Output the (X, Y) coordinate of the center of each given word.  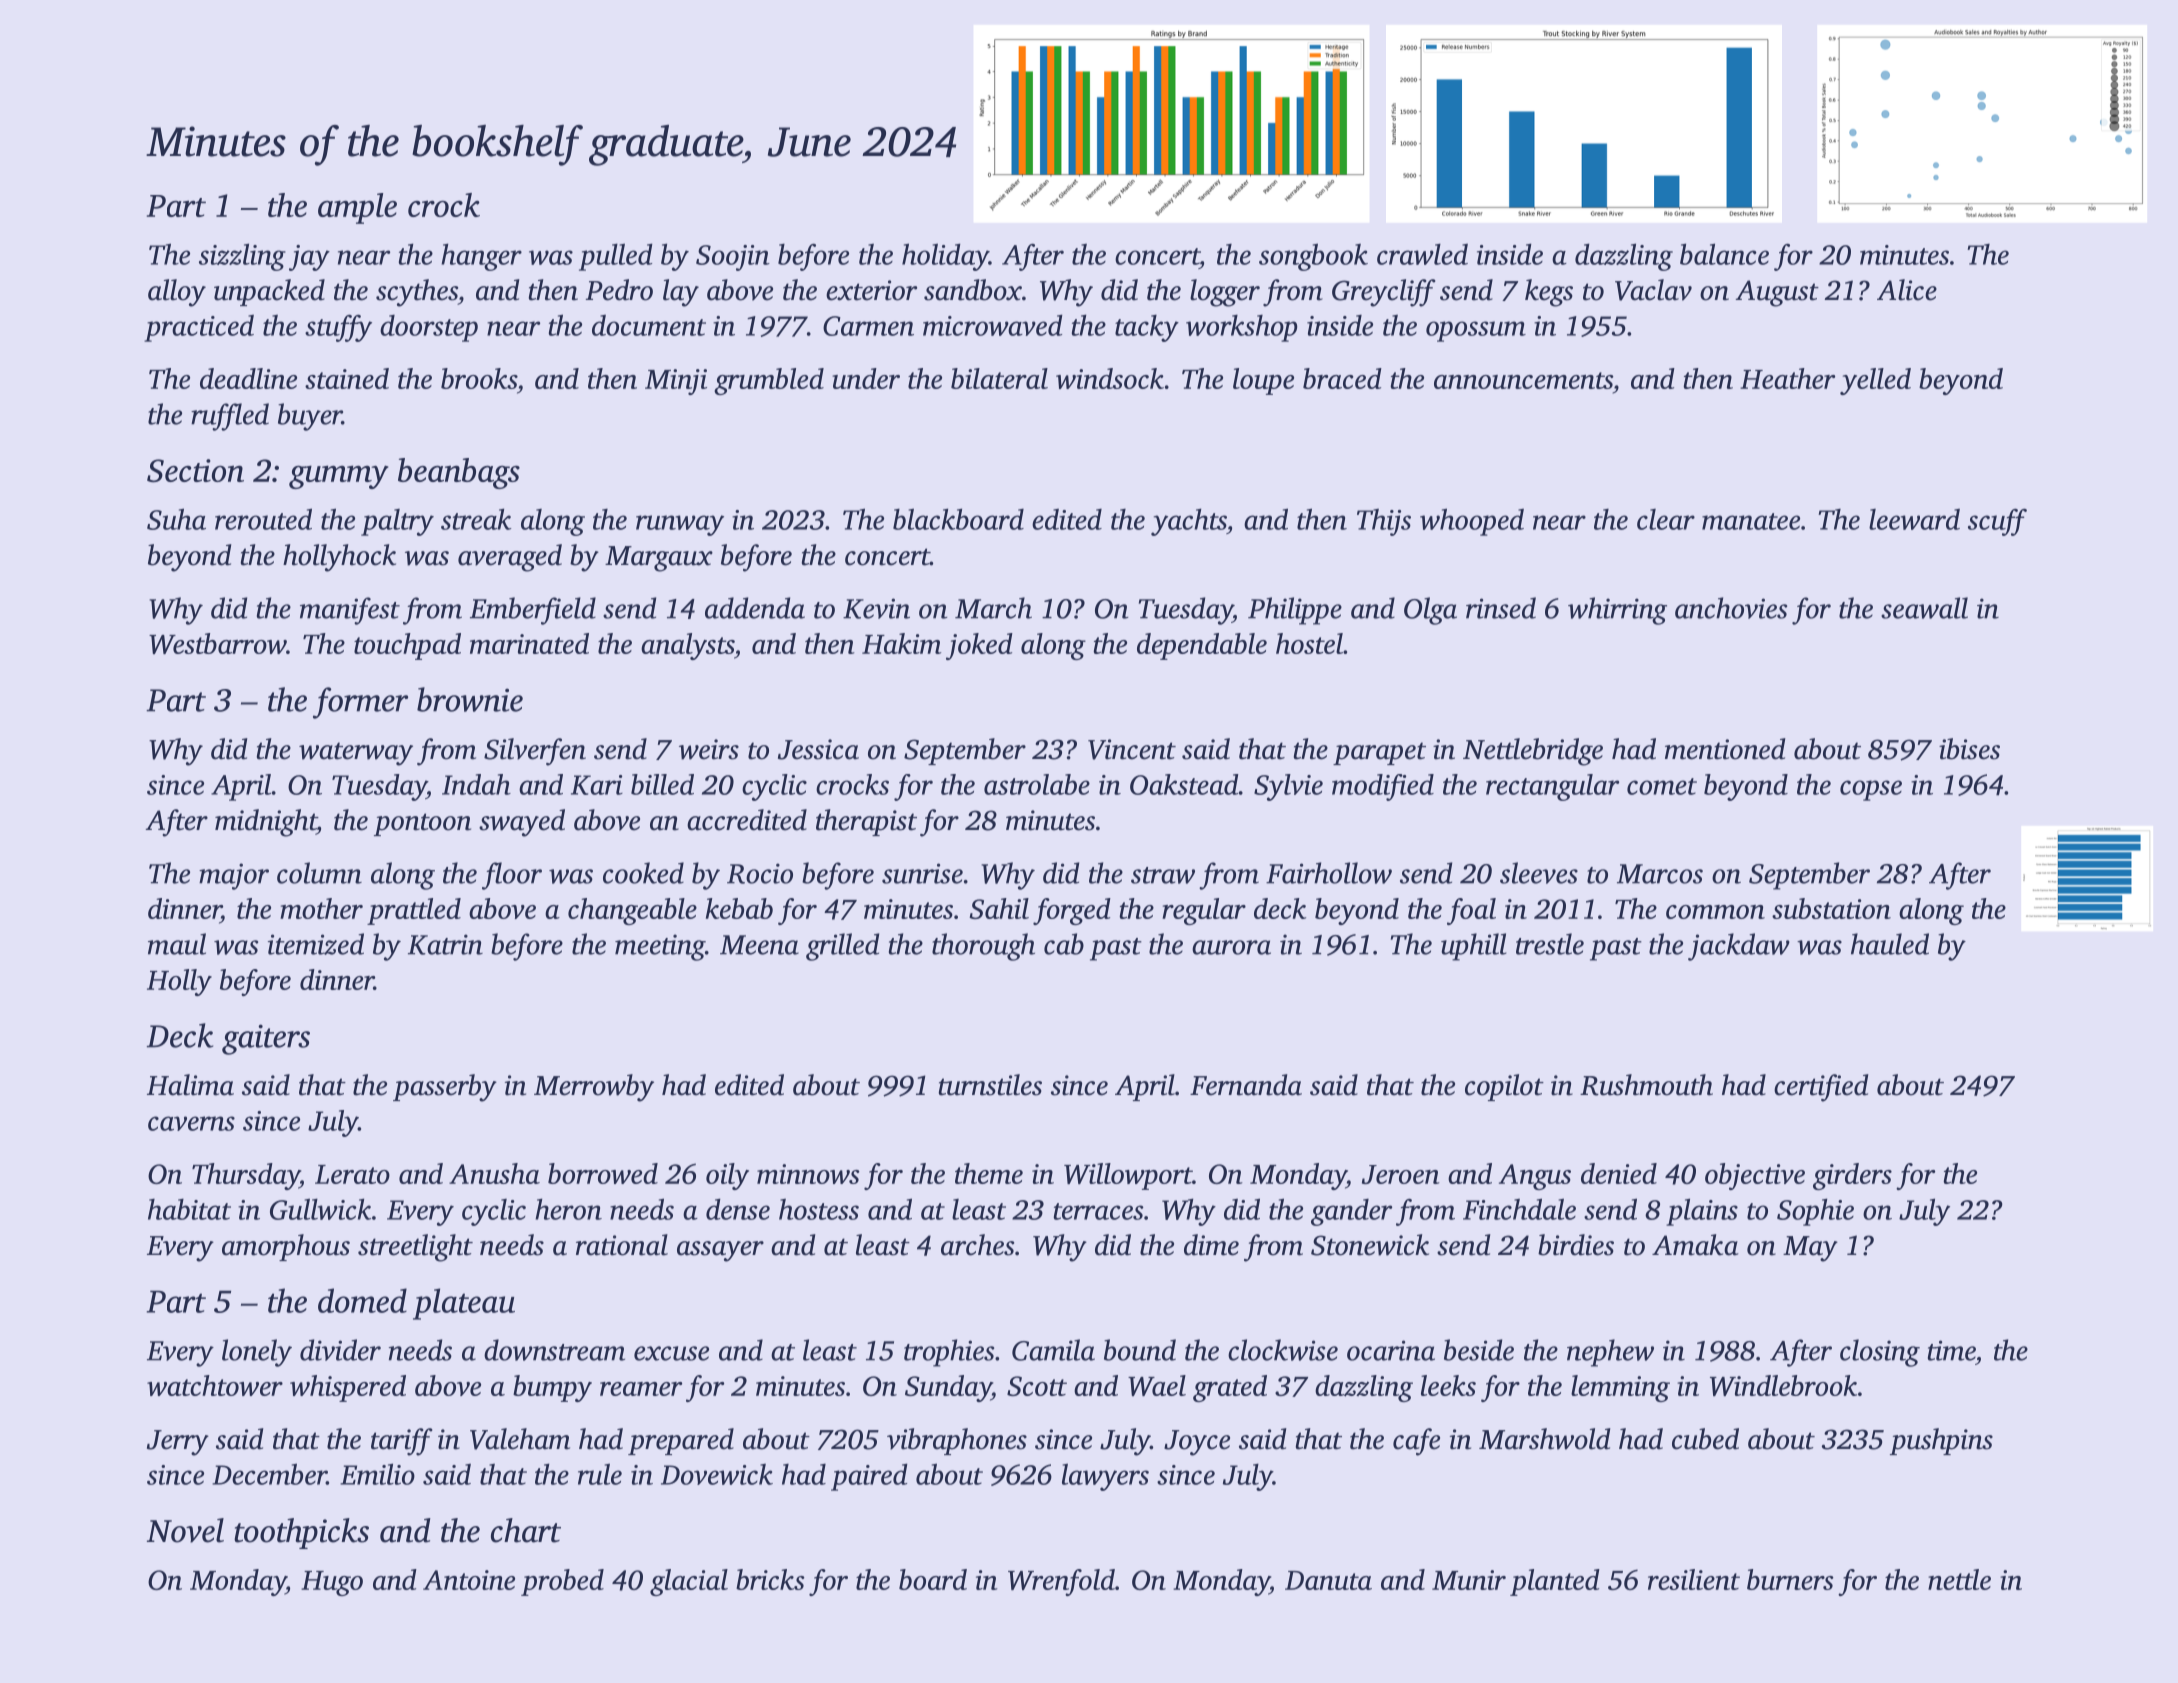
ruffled (230, 417)
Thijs (1384, 522)
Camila (1053, 1350)
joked (979, 646)
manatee (1751, 521)
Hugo (332, 1583)
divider (340, 1350)
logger (1225, 293)
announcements (1523, 380)
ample (357, 208)
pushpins (1941, 1441)
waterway (356, 754)
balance (1724, 254)
